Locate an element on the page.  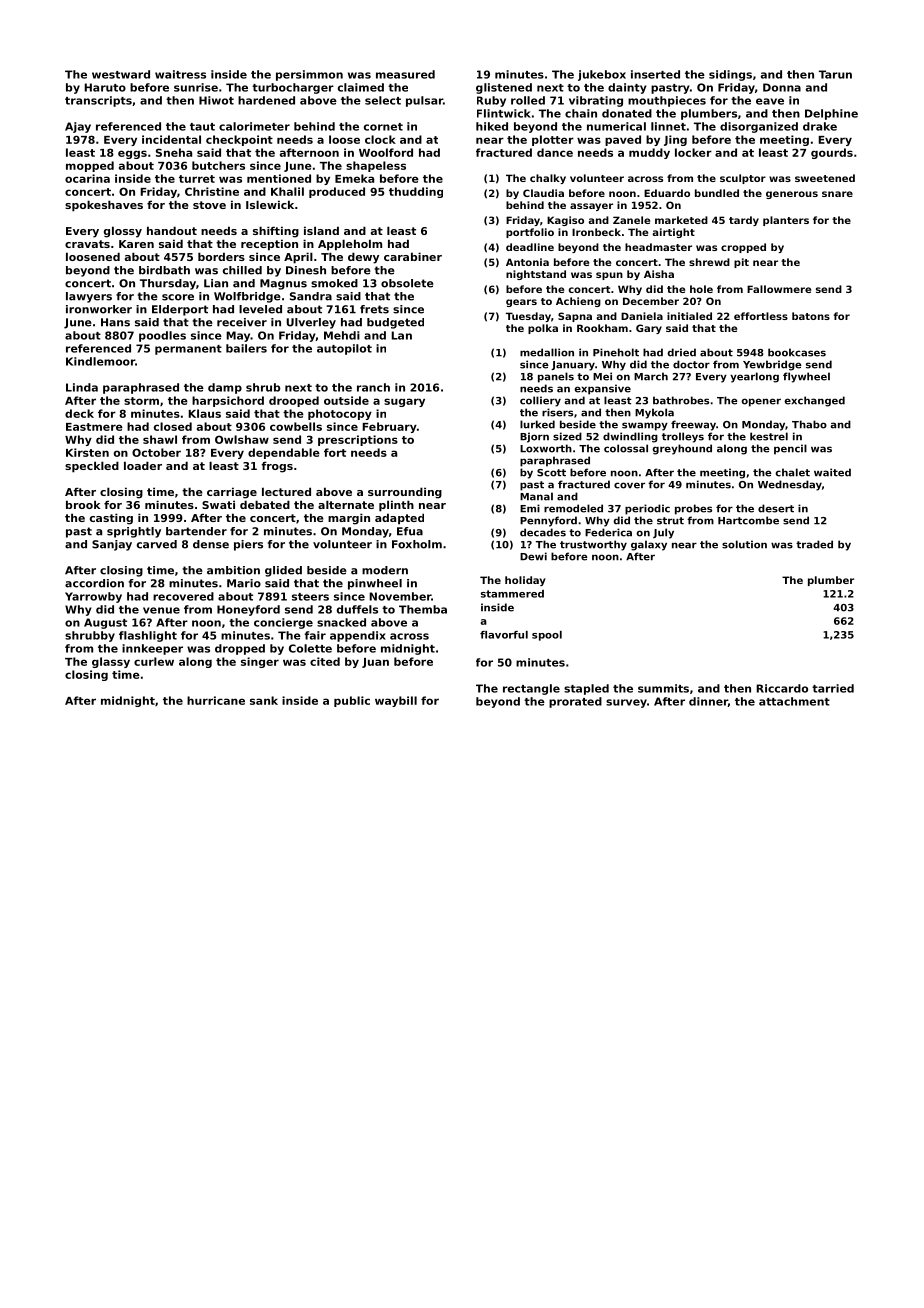
portfolio is located at coordinates (530, 233).
